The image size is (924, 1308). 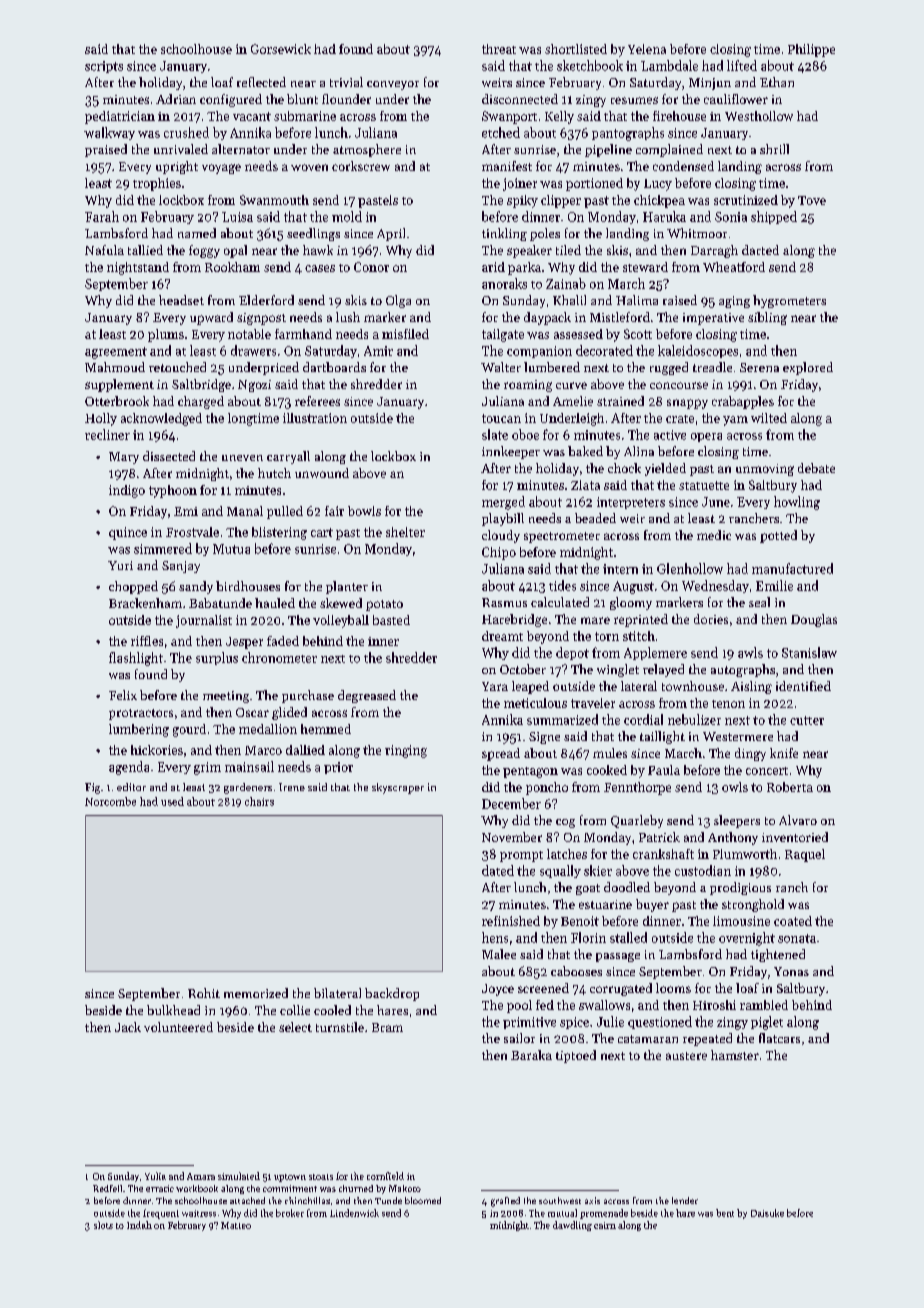 I want to click on lender, so click(x=685, y=1200).
